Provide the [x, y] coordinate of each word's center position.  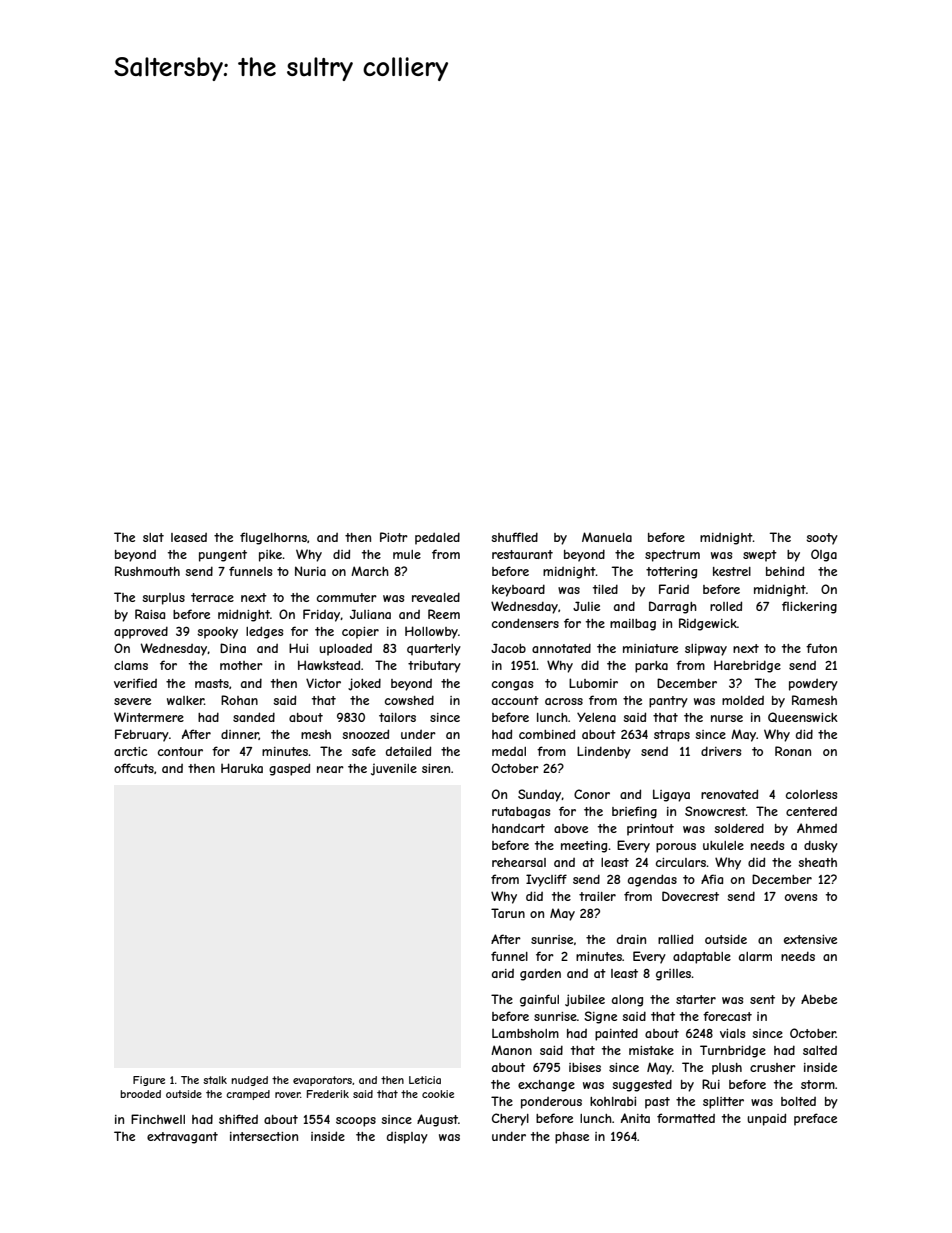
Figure [149, 1081]
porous [676, 848]
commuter [347, 597]
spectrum [672, 556]
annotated [561, 648]
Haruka [242, 768]
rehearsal [519, 862]
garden [540, 974]
